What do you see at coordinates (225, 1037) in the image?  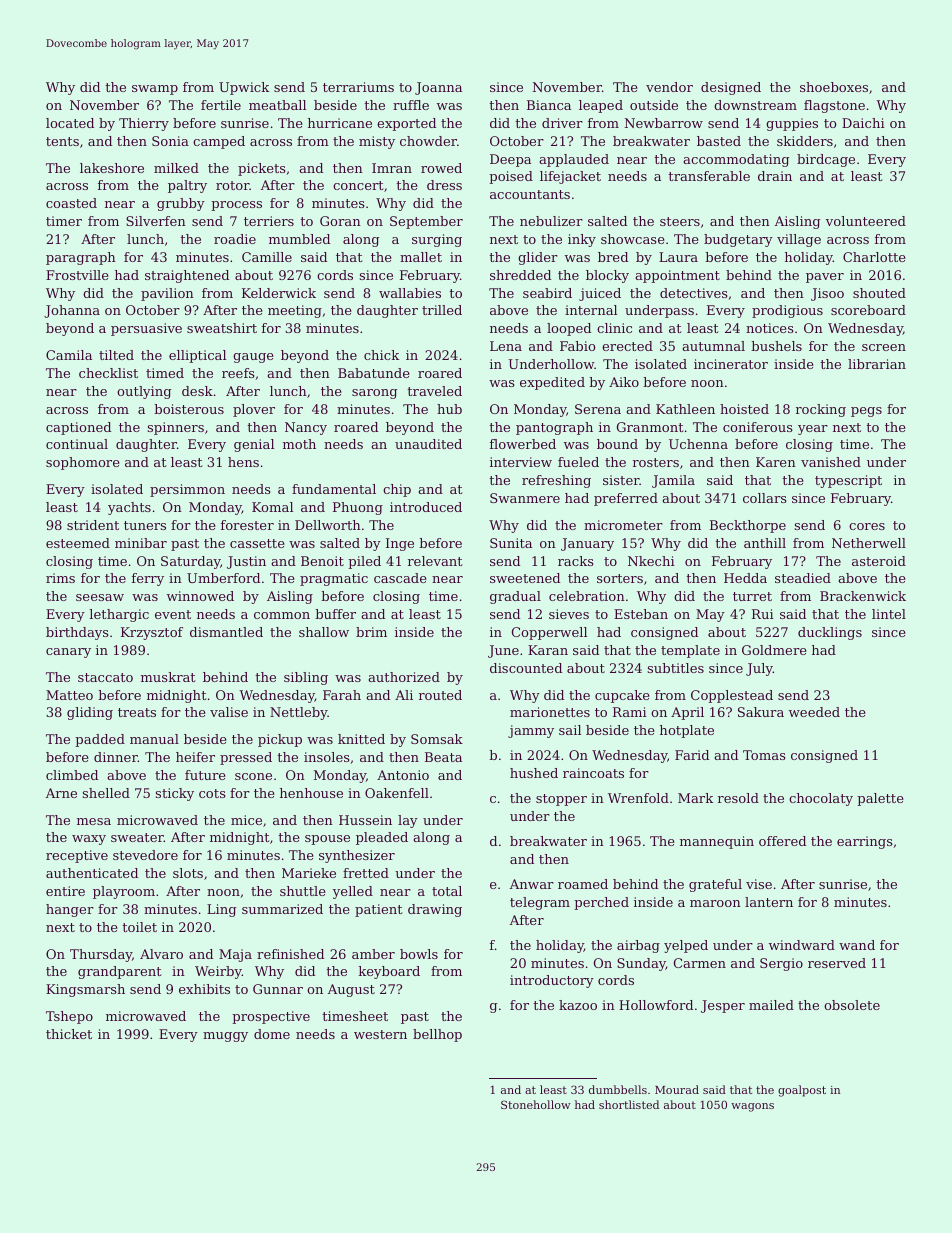 I see `muggy` at bounding box center [225, 1037].
